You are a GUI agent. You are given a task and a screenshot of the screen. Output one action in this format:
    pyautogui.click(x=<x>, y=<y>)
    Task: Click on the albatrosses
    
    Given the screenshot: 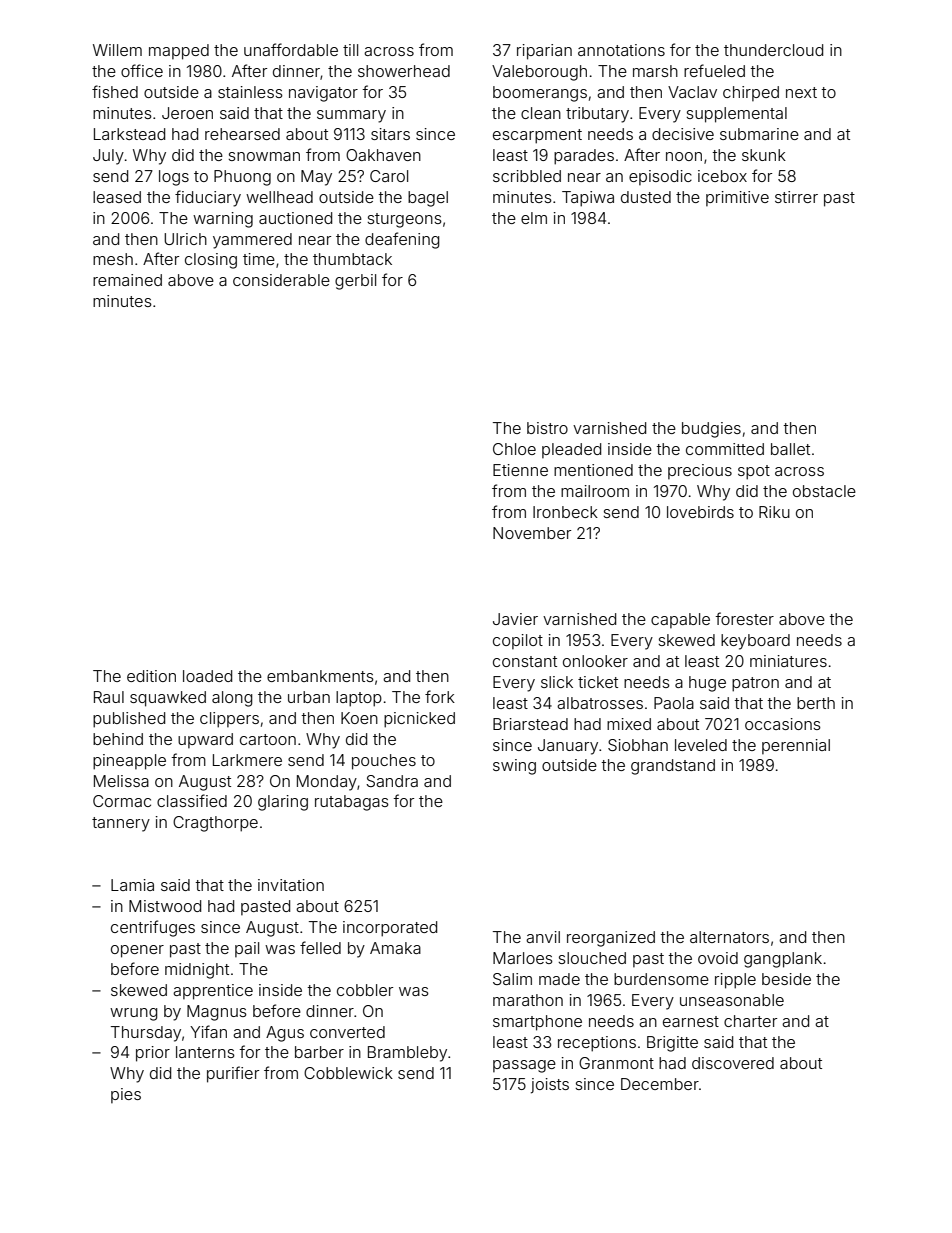 What is the action you would take?
    pyautogui.click(x=600, y=703)
